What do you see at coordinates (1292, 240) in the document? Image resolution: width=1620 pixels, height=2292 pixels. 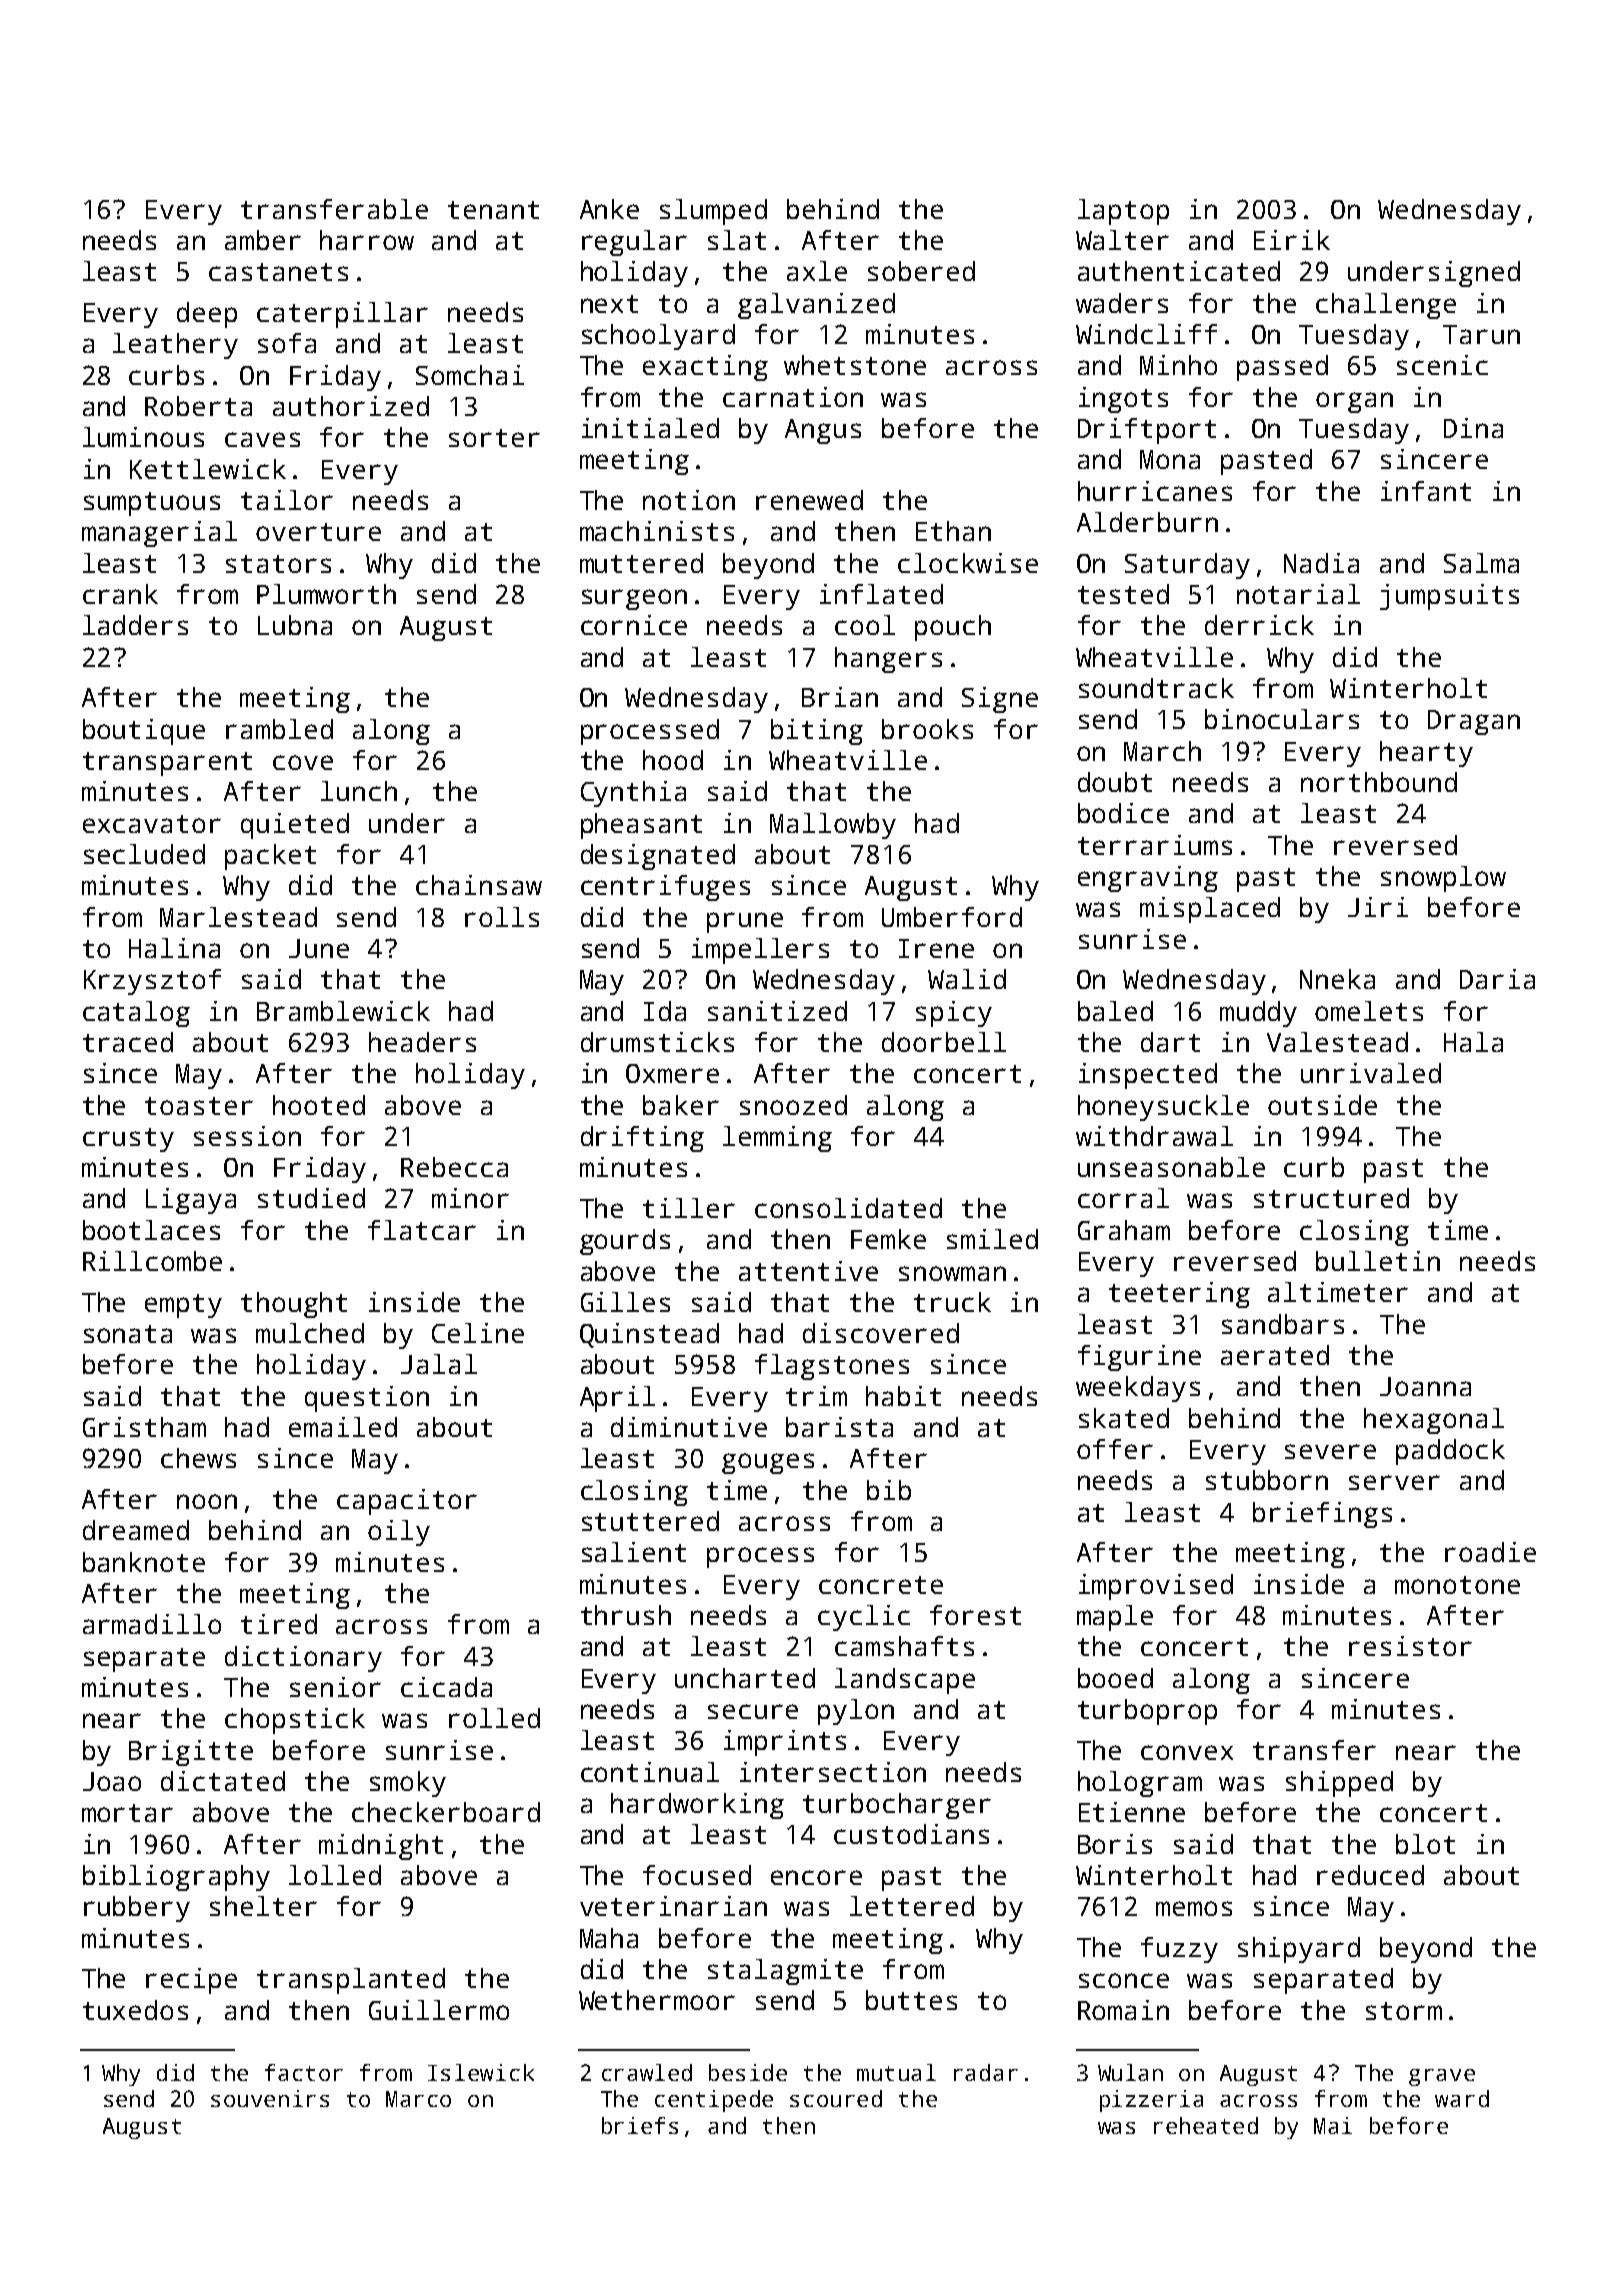 I see `Eirik` at bounding box center [1292, 240].
